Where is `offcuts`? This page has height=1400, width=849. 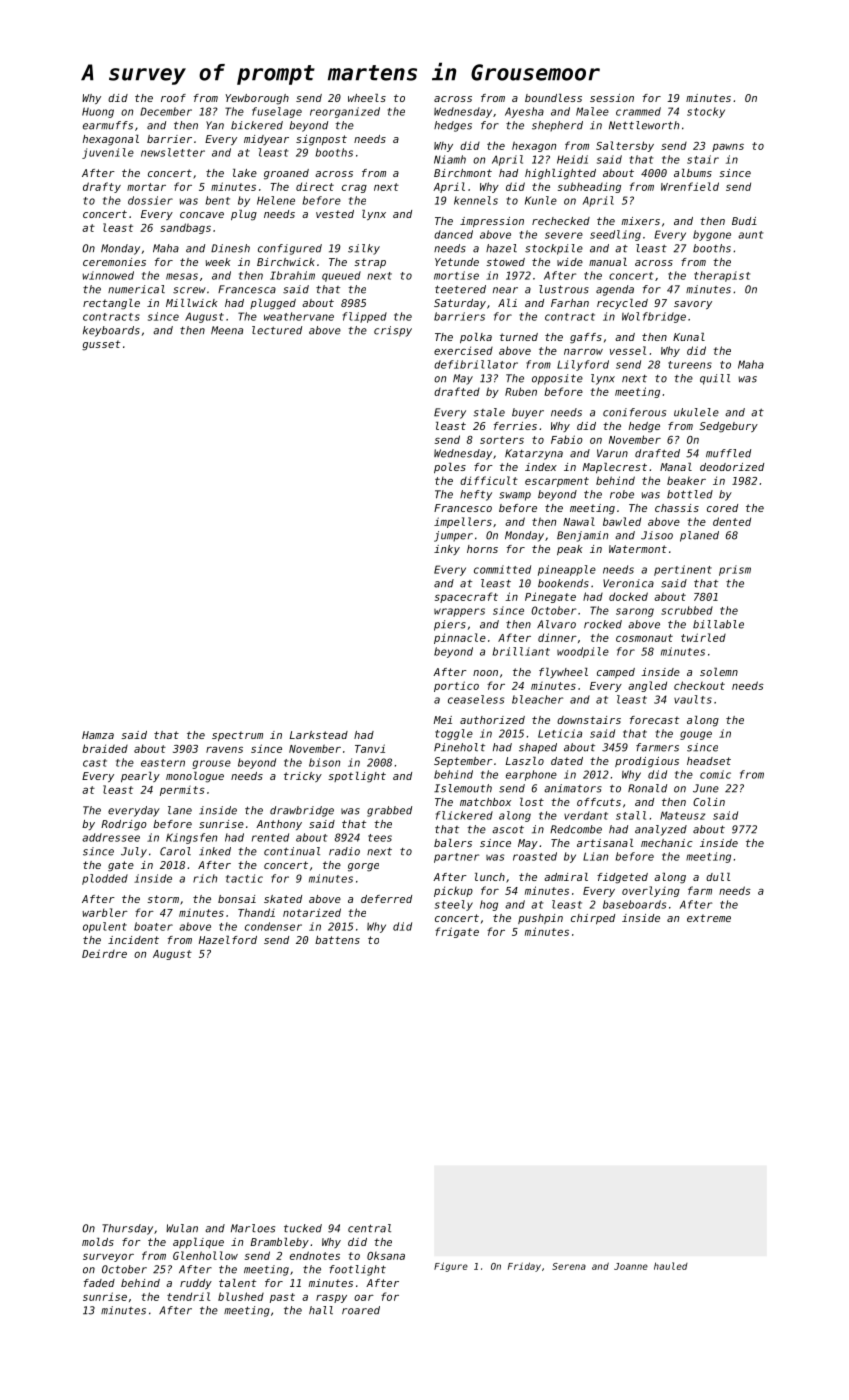 offcuts is located at coordinates (599, 802).
